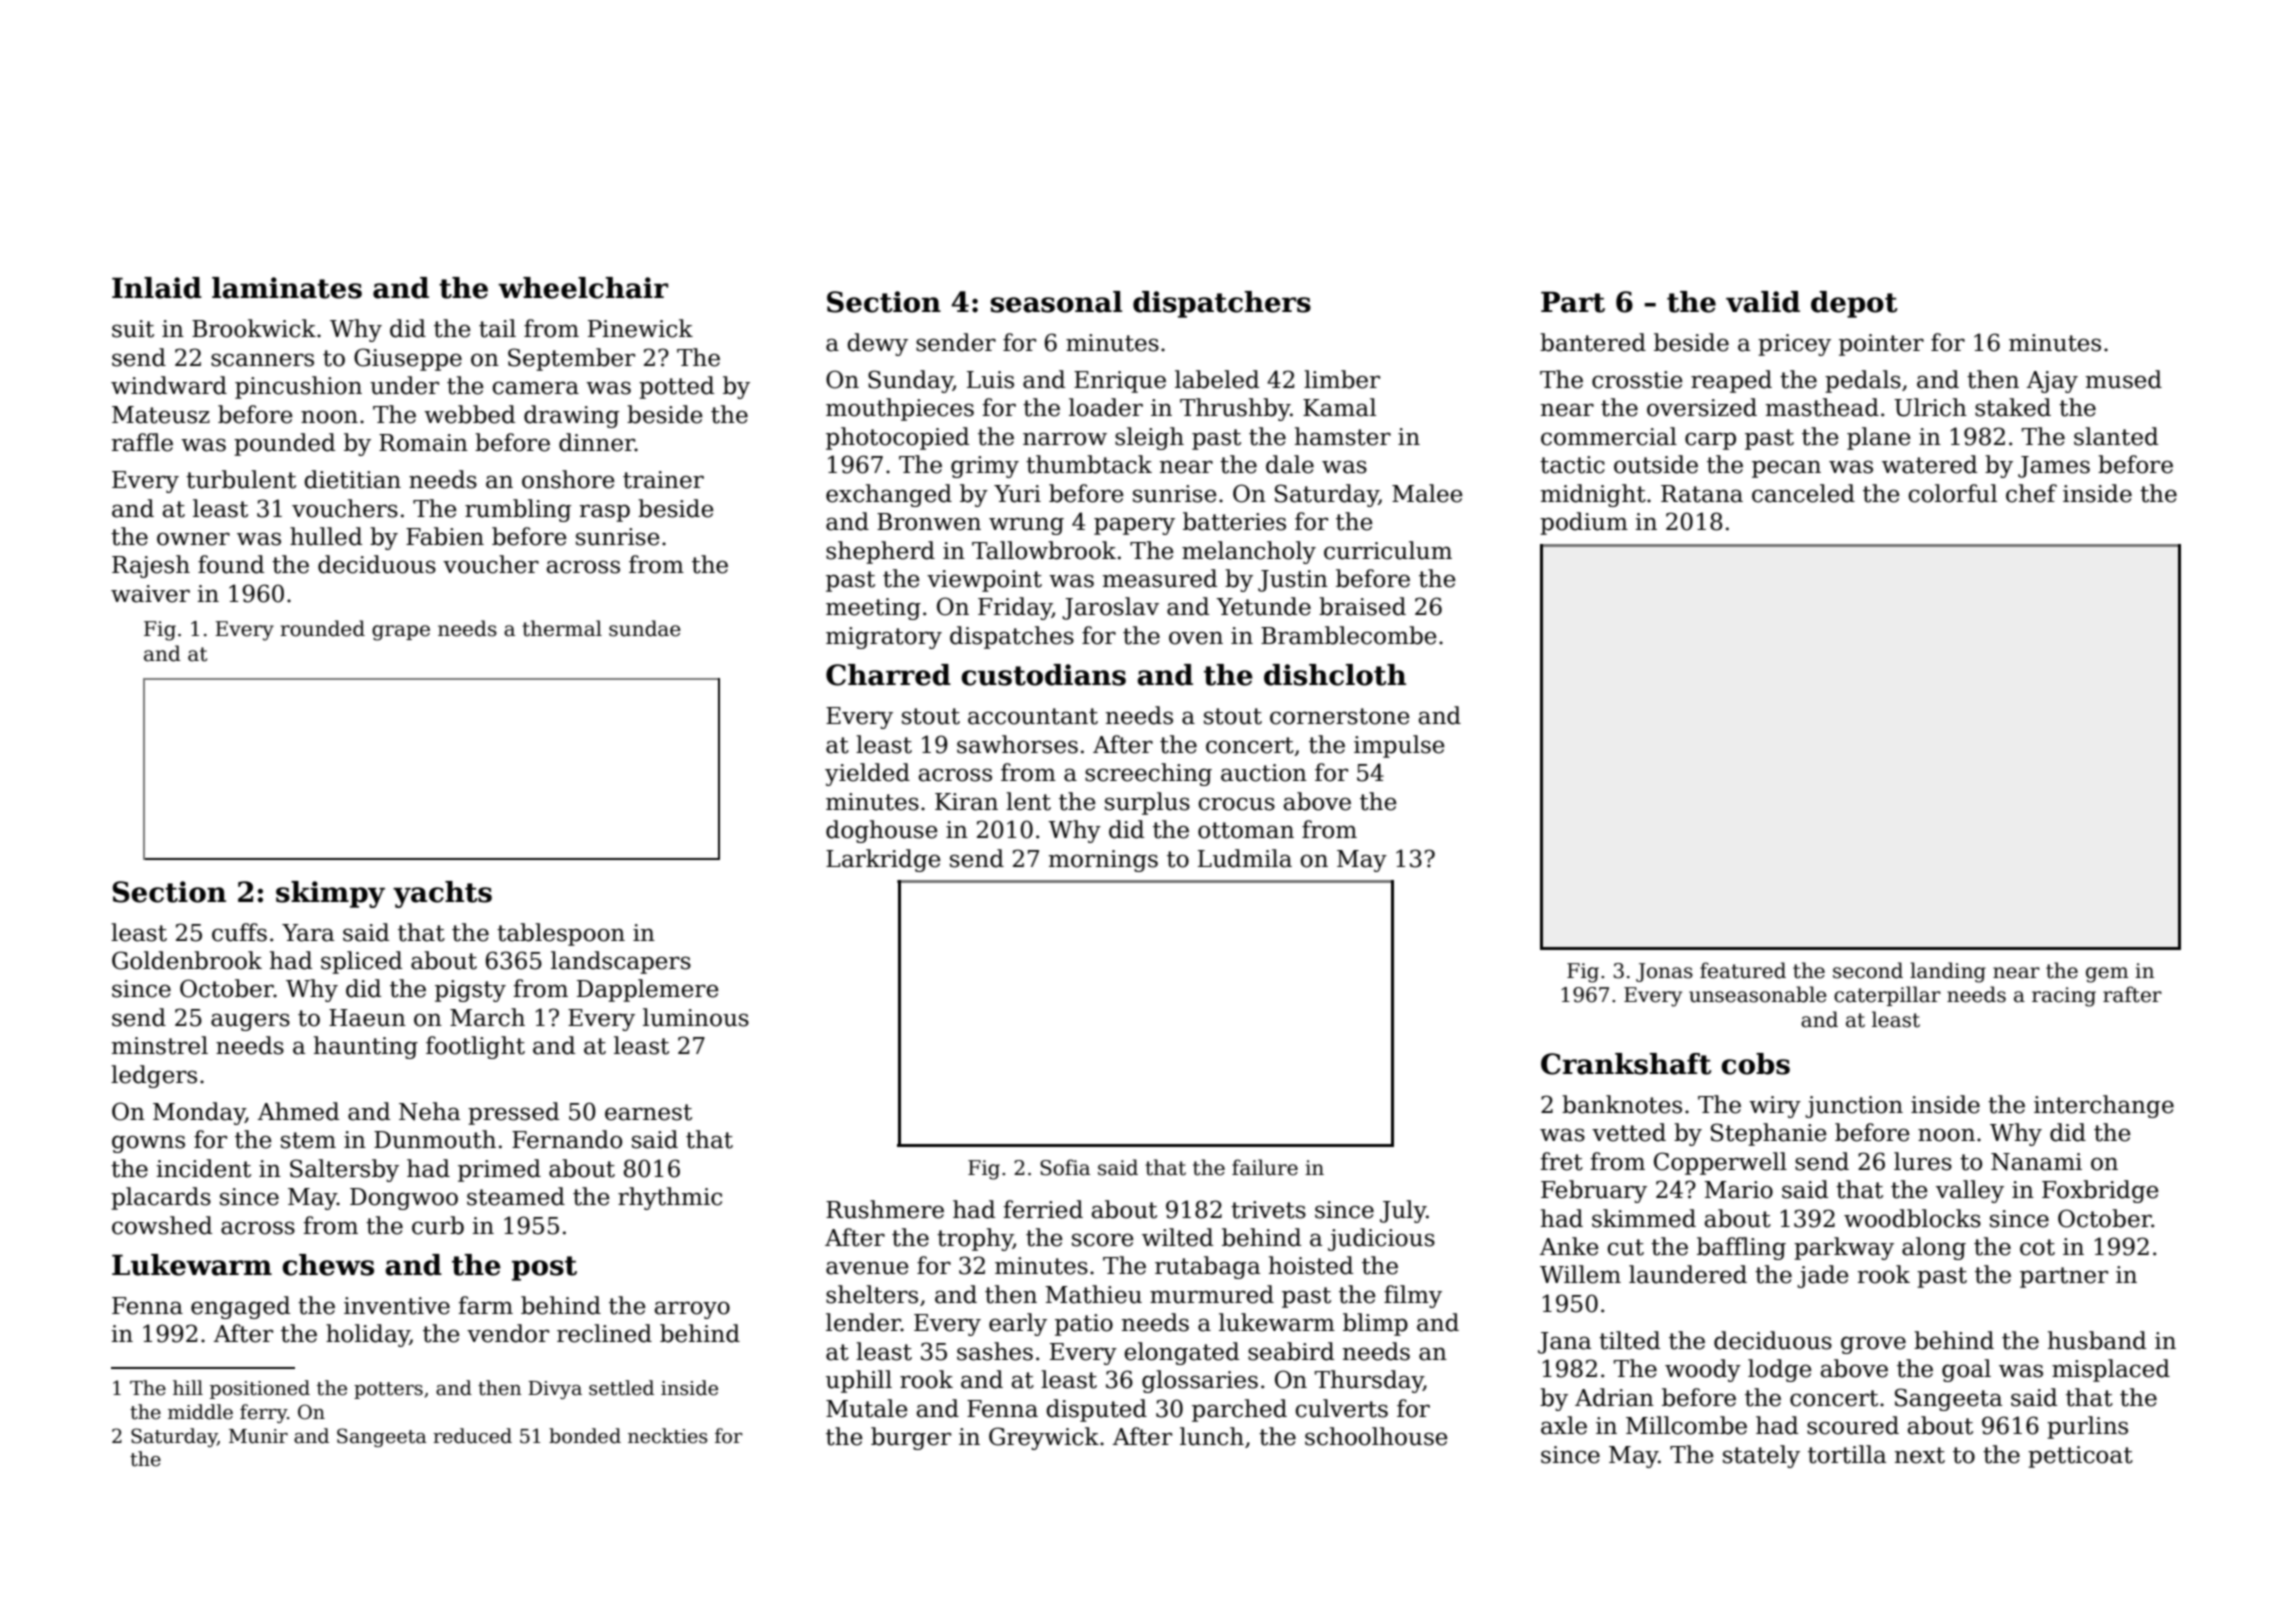 The image size is (2292, 1620). I want to click on valid, so click(1763, 302).
